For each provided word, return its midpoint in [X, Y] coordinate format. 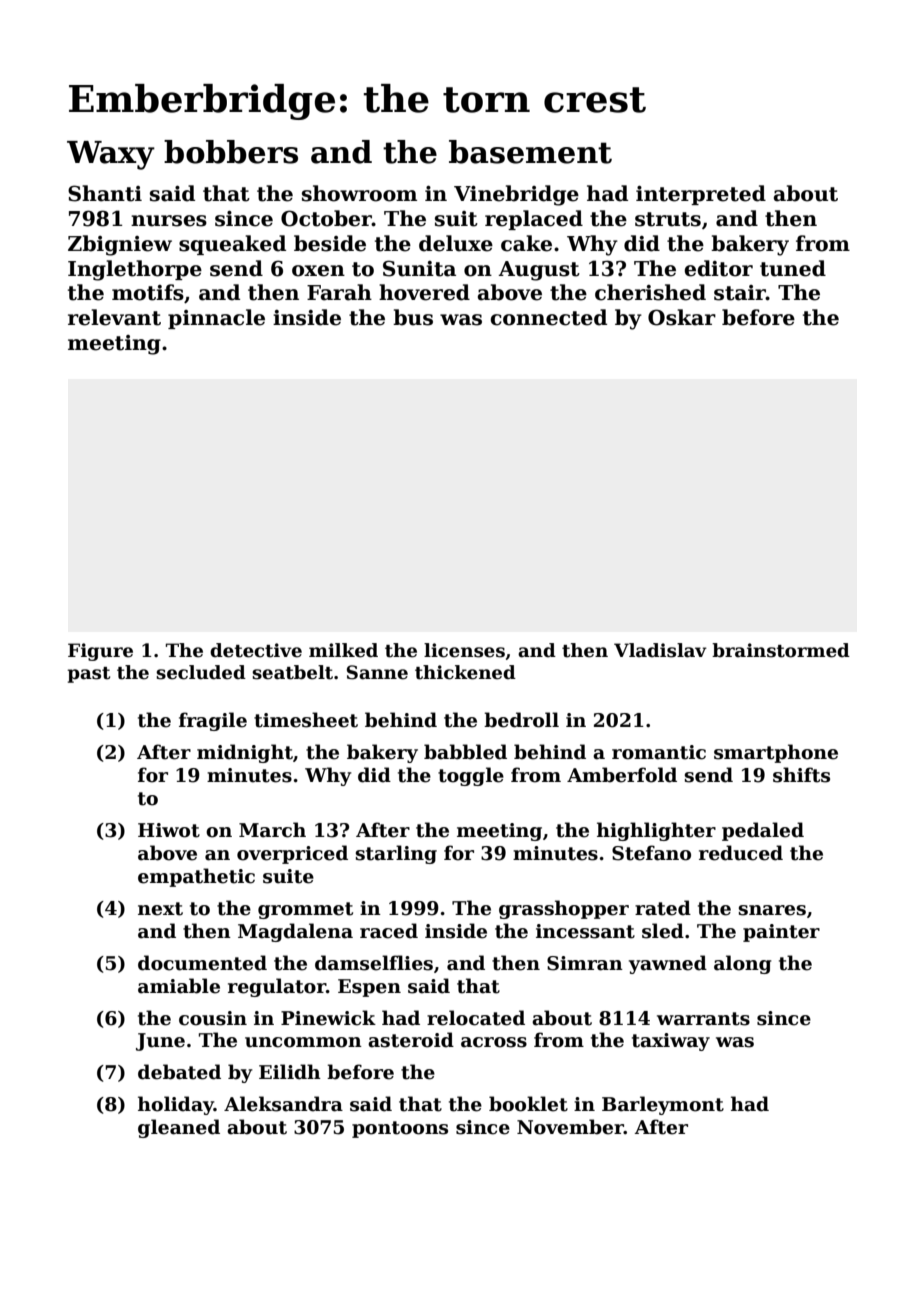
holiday [176, 1105]
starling [396, 854]
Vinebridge [516, 195]
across [494, 1042]
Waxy [111, 155]
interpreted [701, 195]
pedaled [763, 831]
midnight [245, 753]
